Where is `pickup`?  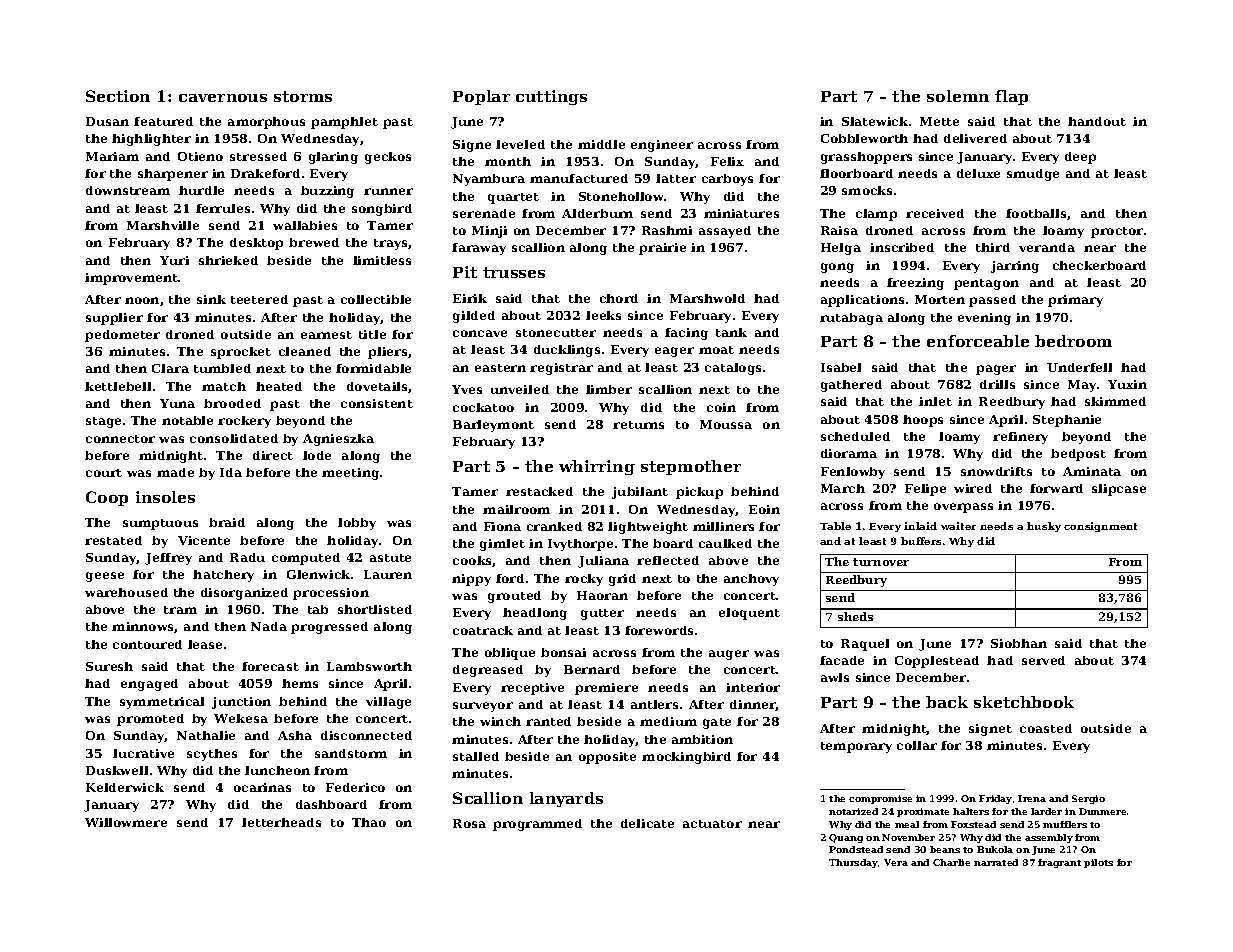 pickup is located at coordinates (699, 493).
